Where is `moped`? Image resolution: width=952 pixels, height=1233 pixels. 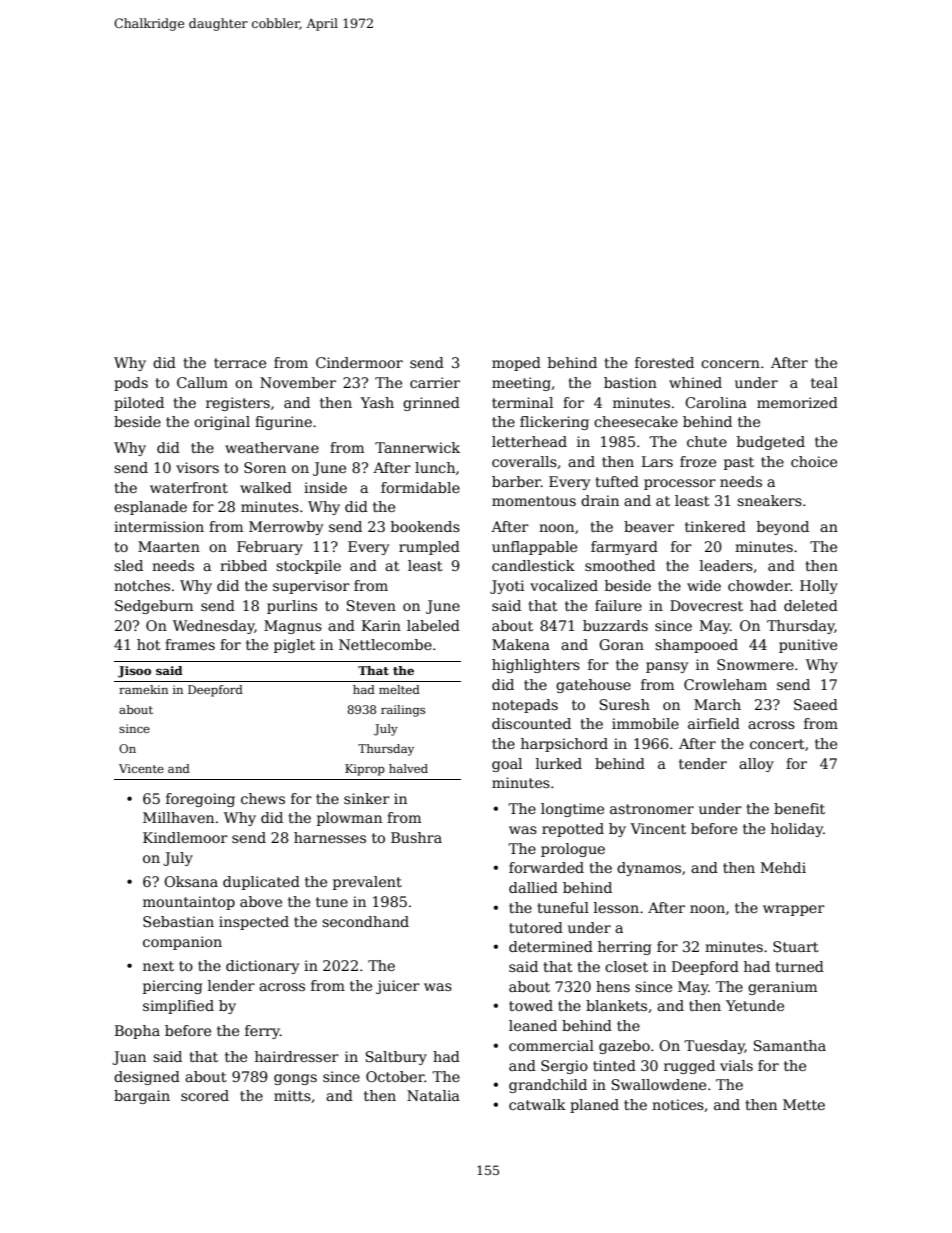 moped is located at coordinates (516, 364).
